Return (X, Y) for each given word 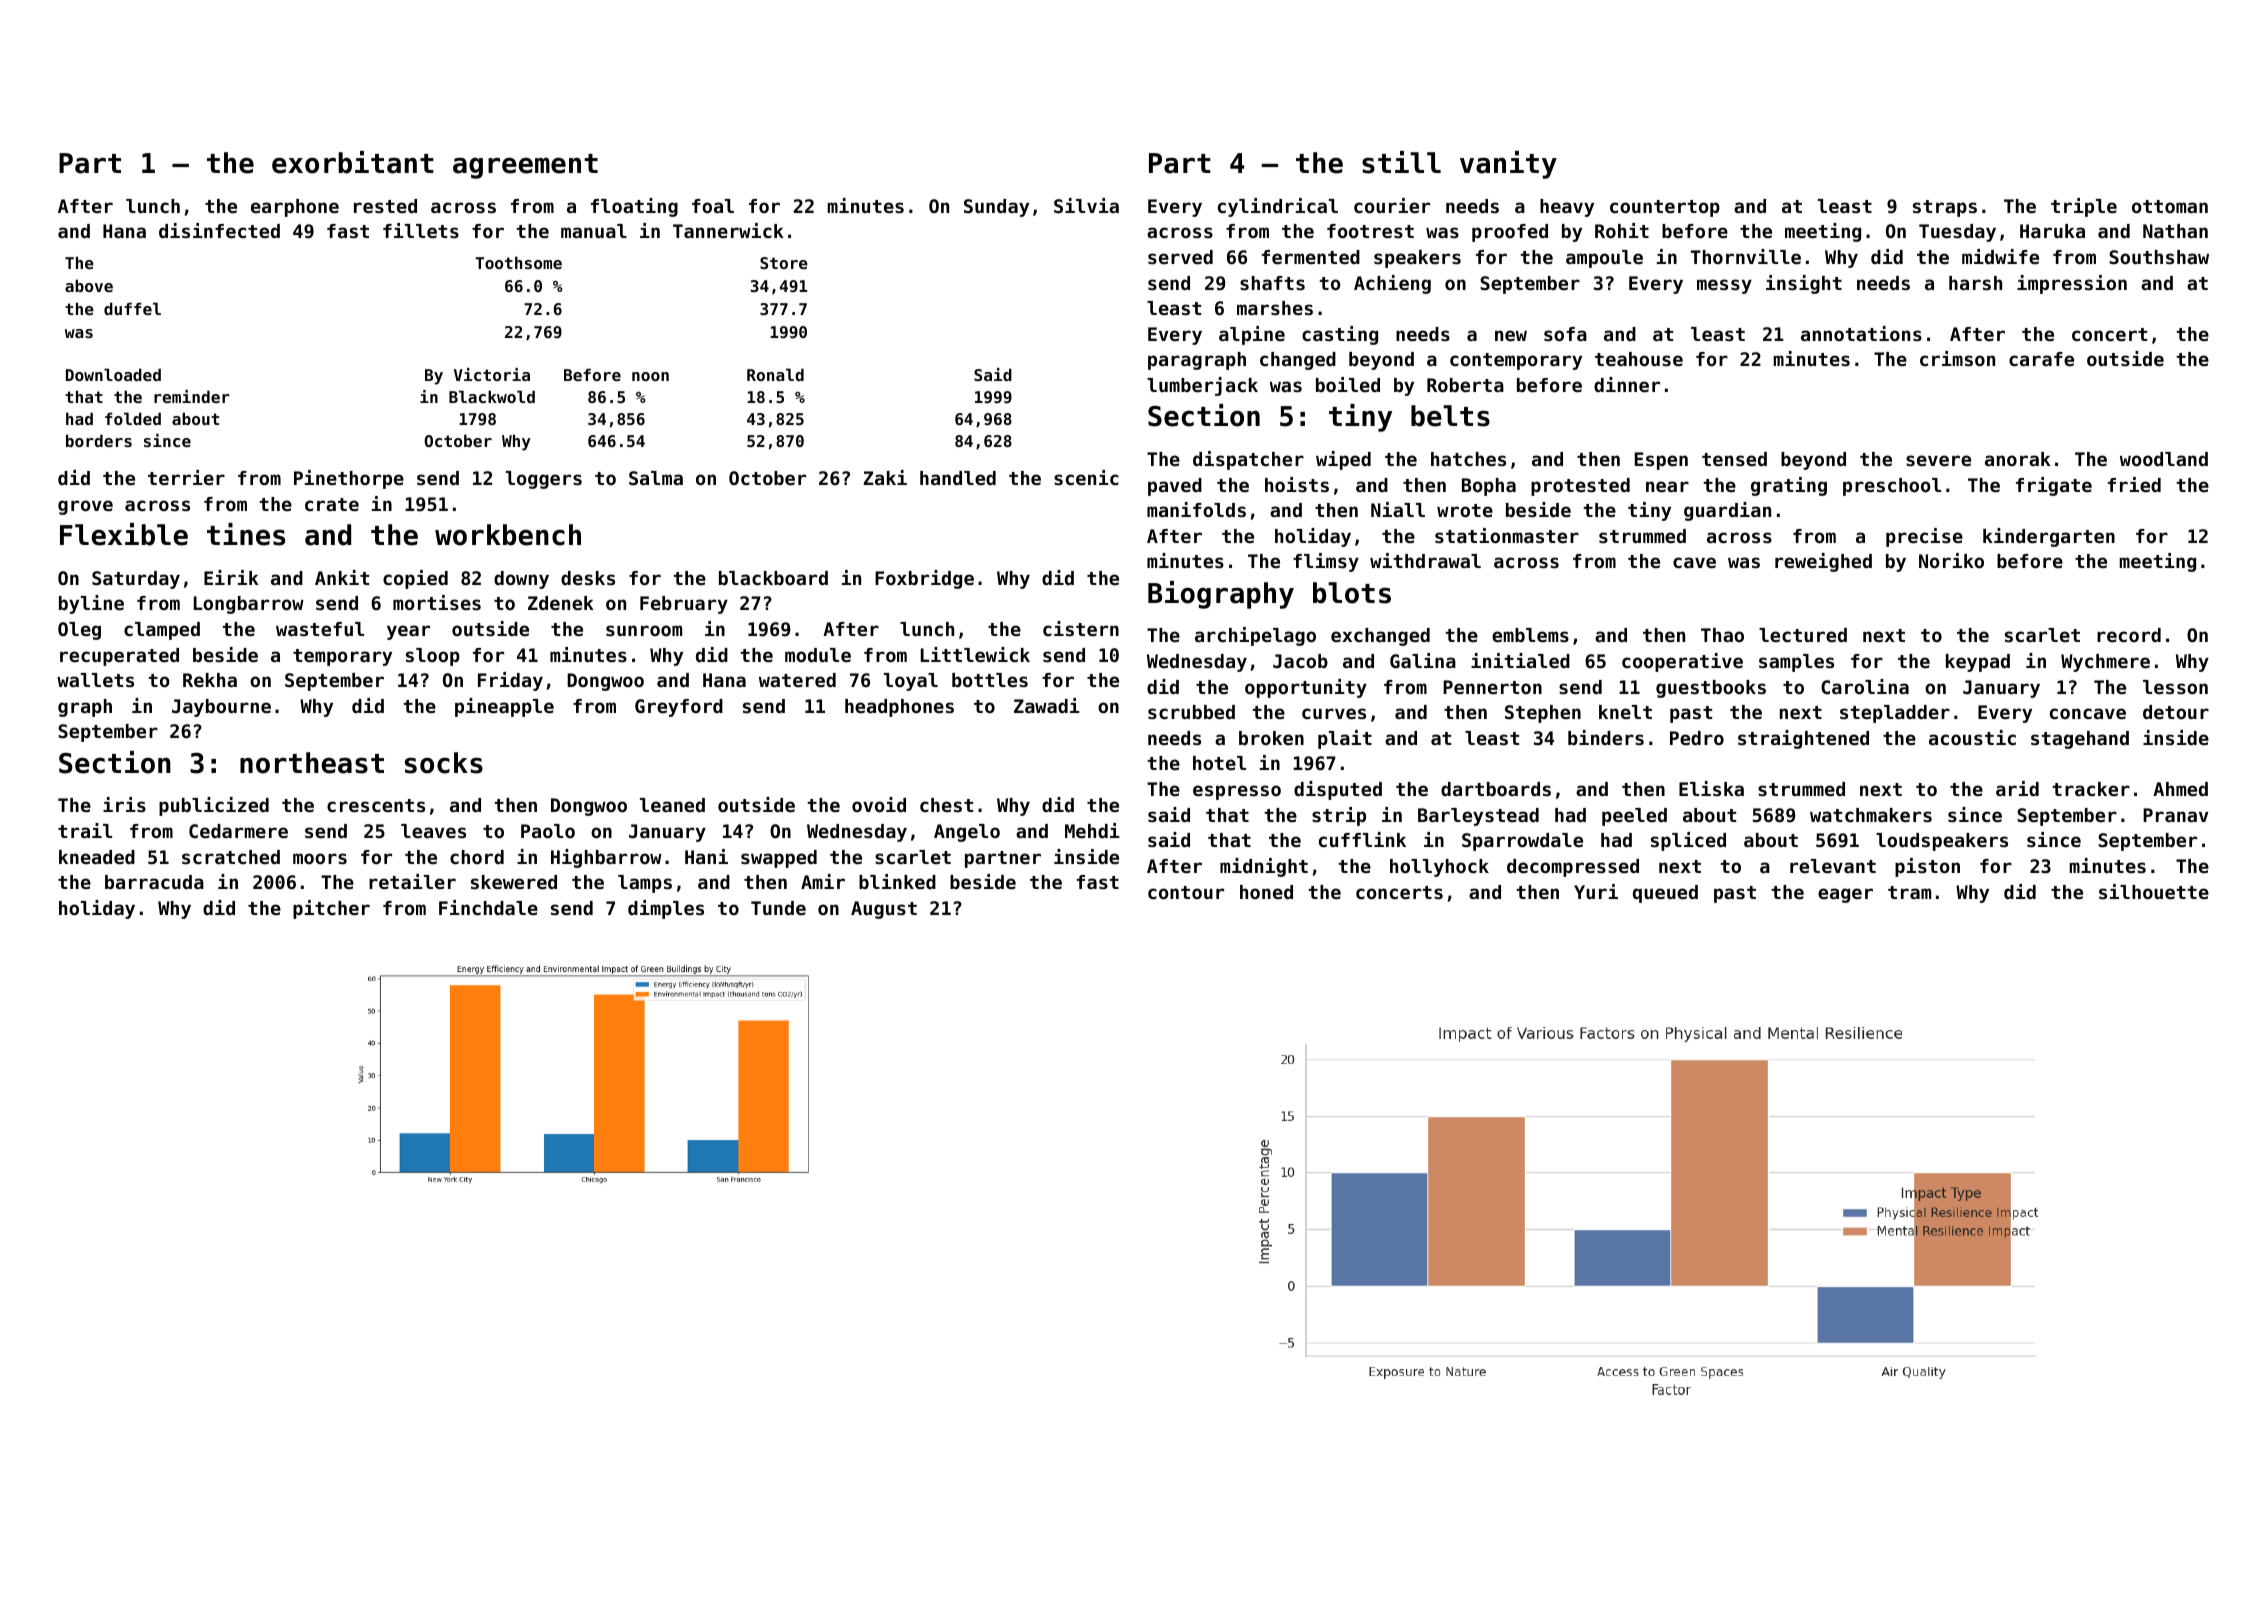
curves (1334, 713)
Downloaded (113, 374)
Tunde (778, 908)
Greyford (679, 708)
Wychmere (2105, 663)
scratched (231, 857)
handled (958, 478)
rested (385, 206)
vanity (1508, 165)
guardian (1727, 511)
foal (713, 206)
